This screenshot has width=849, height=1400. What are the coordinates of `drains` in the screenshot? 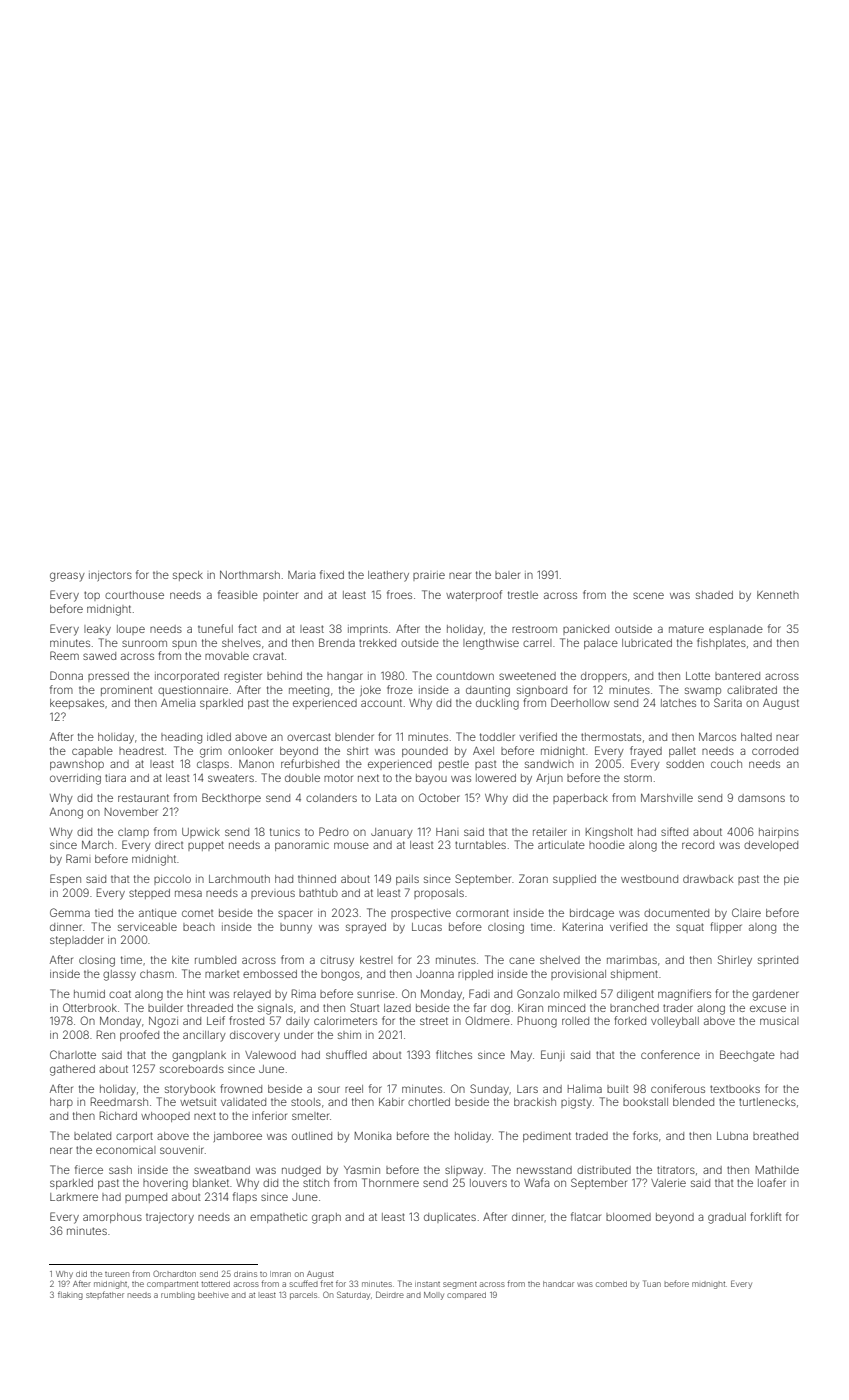 It's located at (245, 1274).
